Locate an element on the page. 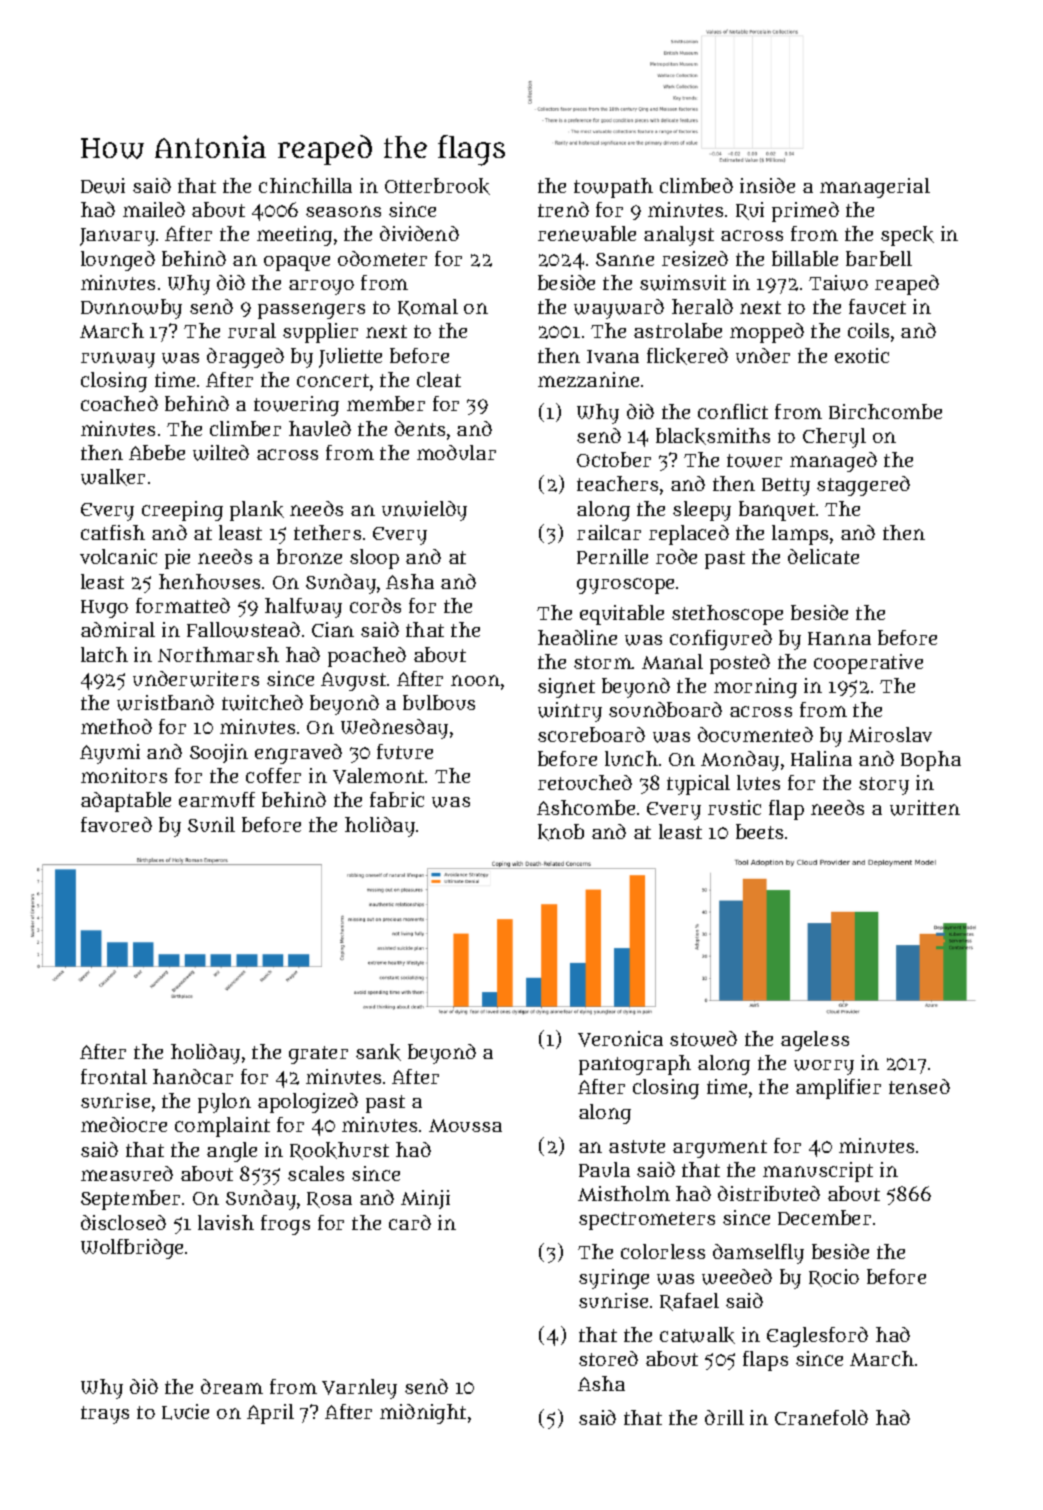 This document has height=1510, width=1043. amplifier is located at coordinates (838, 1089).
